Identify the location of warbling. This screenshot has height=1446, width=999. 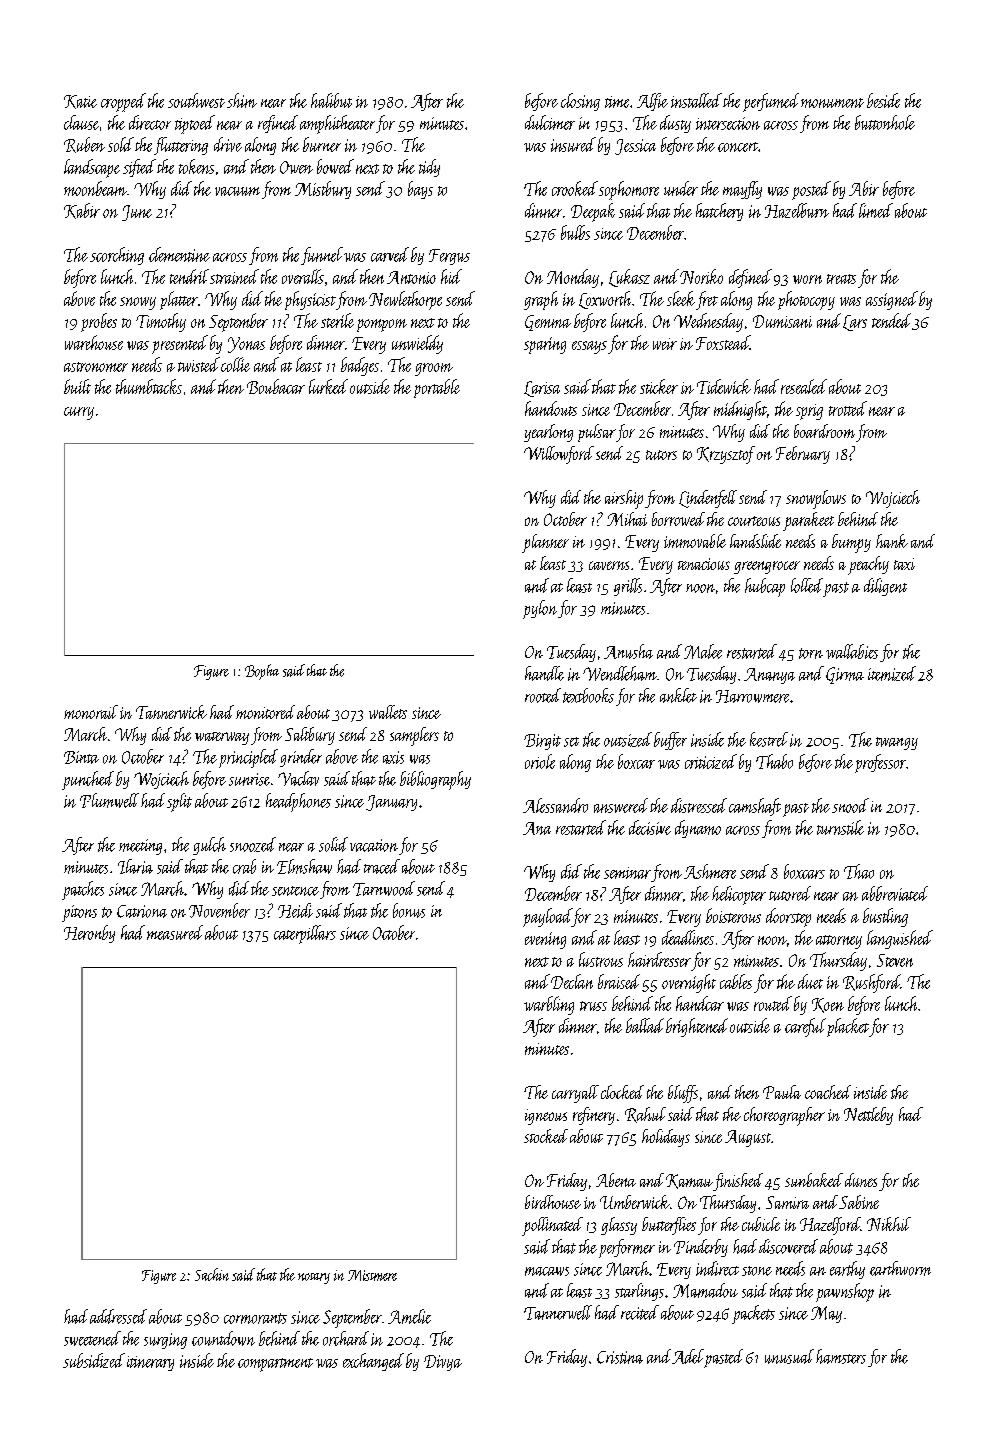
(549, 1005).
